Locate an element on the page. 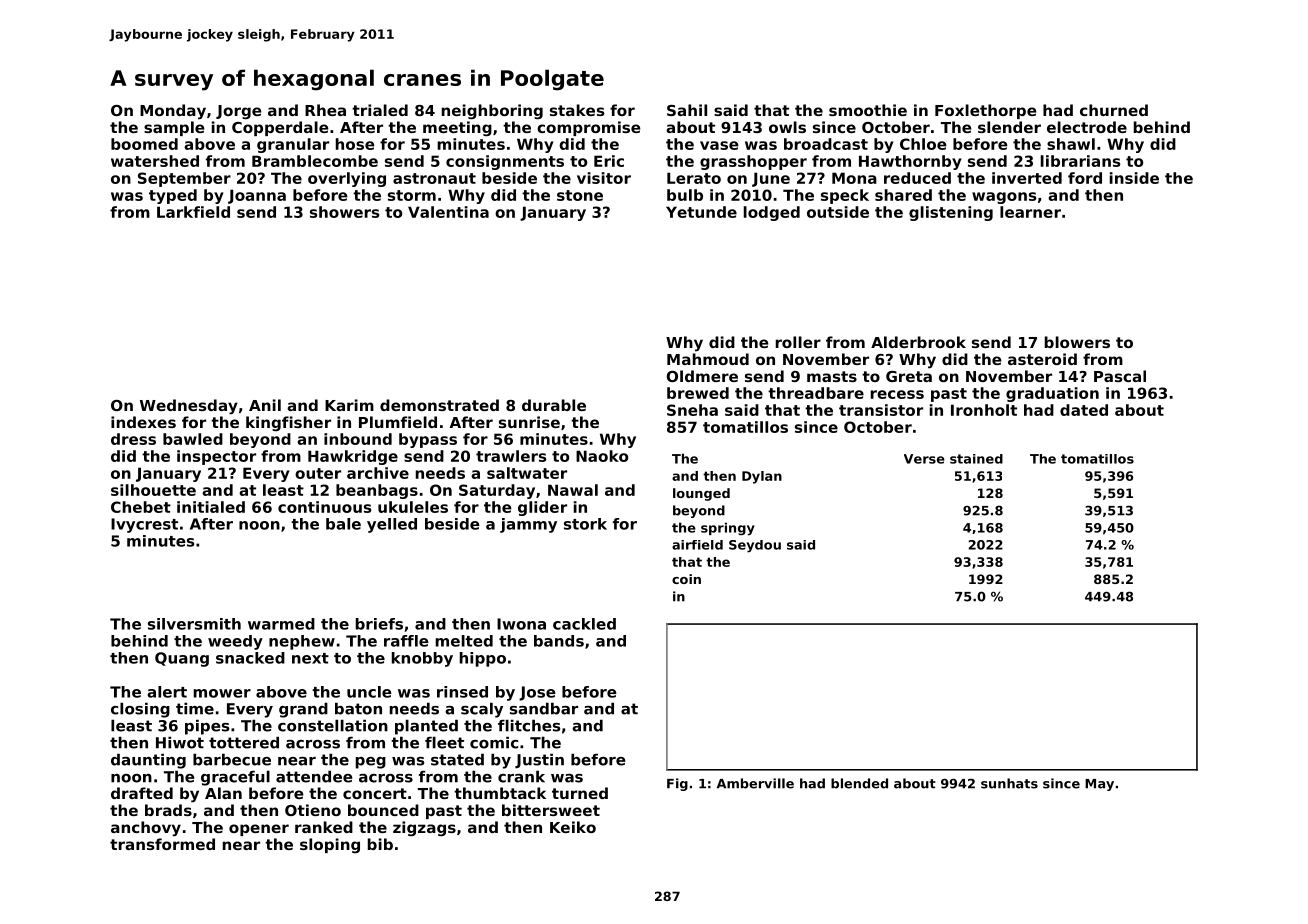  Alderbrook is located at coordinates (918, 342).
